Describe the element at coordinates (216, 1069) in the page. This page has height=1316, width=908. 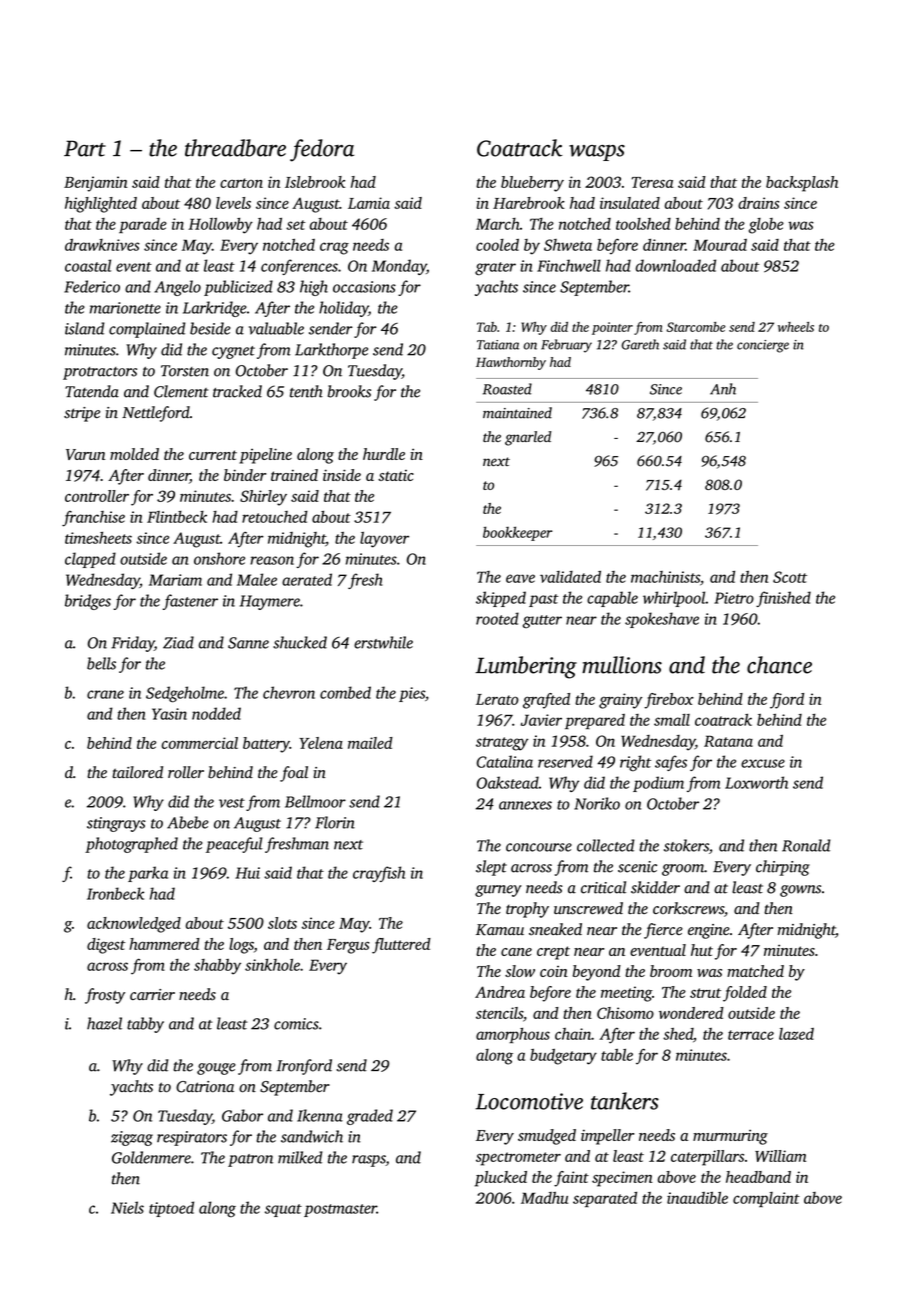
I see `gouge` at that location.
